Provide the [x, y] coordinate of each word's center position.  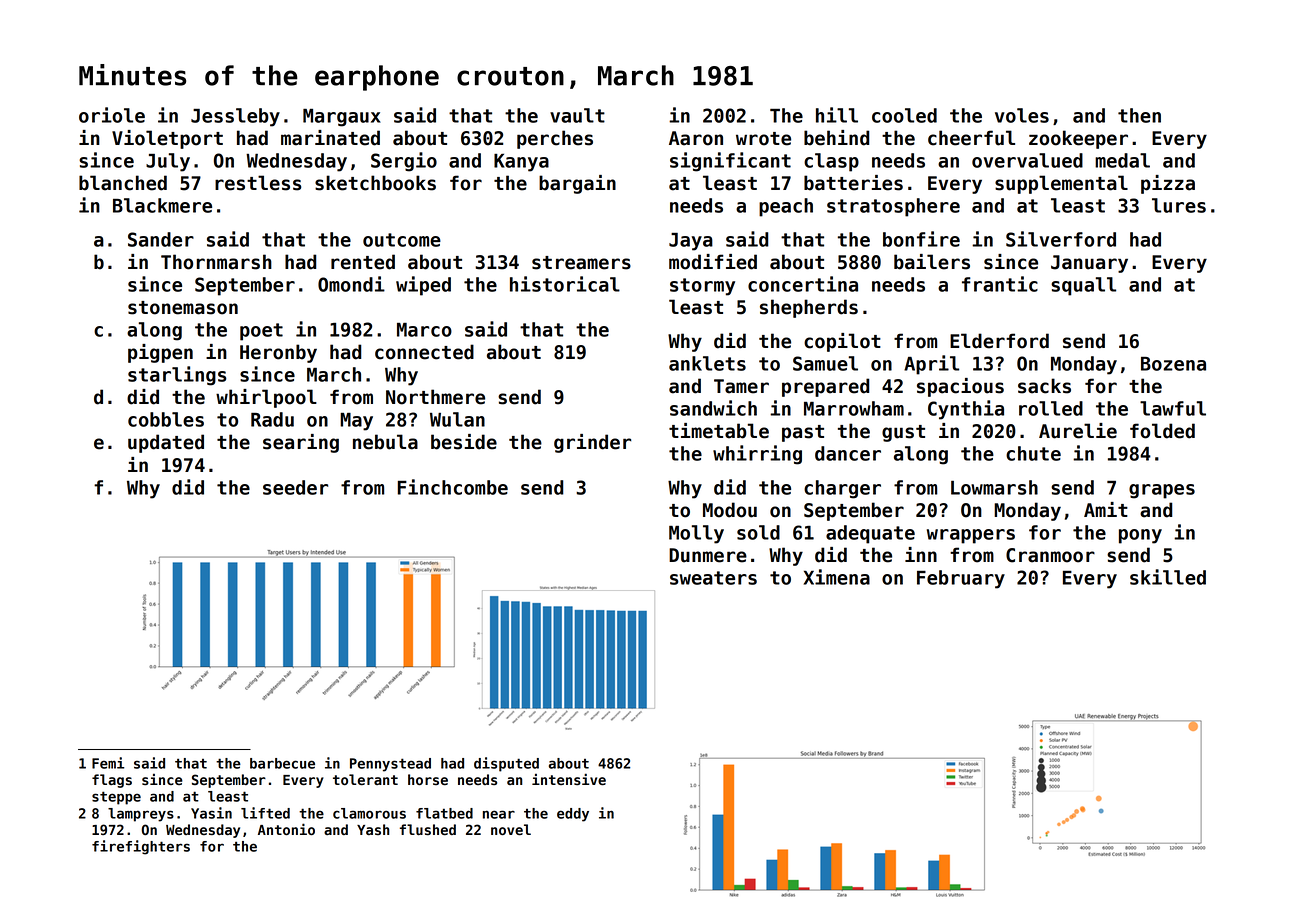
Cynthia [966, 410]
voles [1022, 115]
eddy [573, 815]
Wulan [457, 419]
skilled [1168, 577]
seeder [295, 487]
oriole [112, 115]
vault [577, 115]
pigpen [160, 353]
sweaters [713, 578]
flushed [428, 830]
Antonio [286, 829]
